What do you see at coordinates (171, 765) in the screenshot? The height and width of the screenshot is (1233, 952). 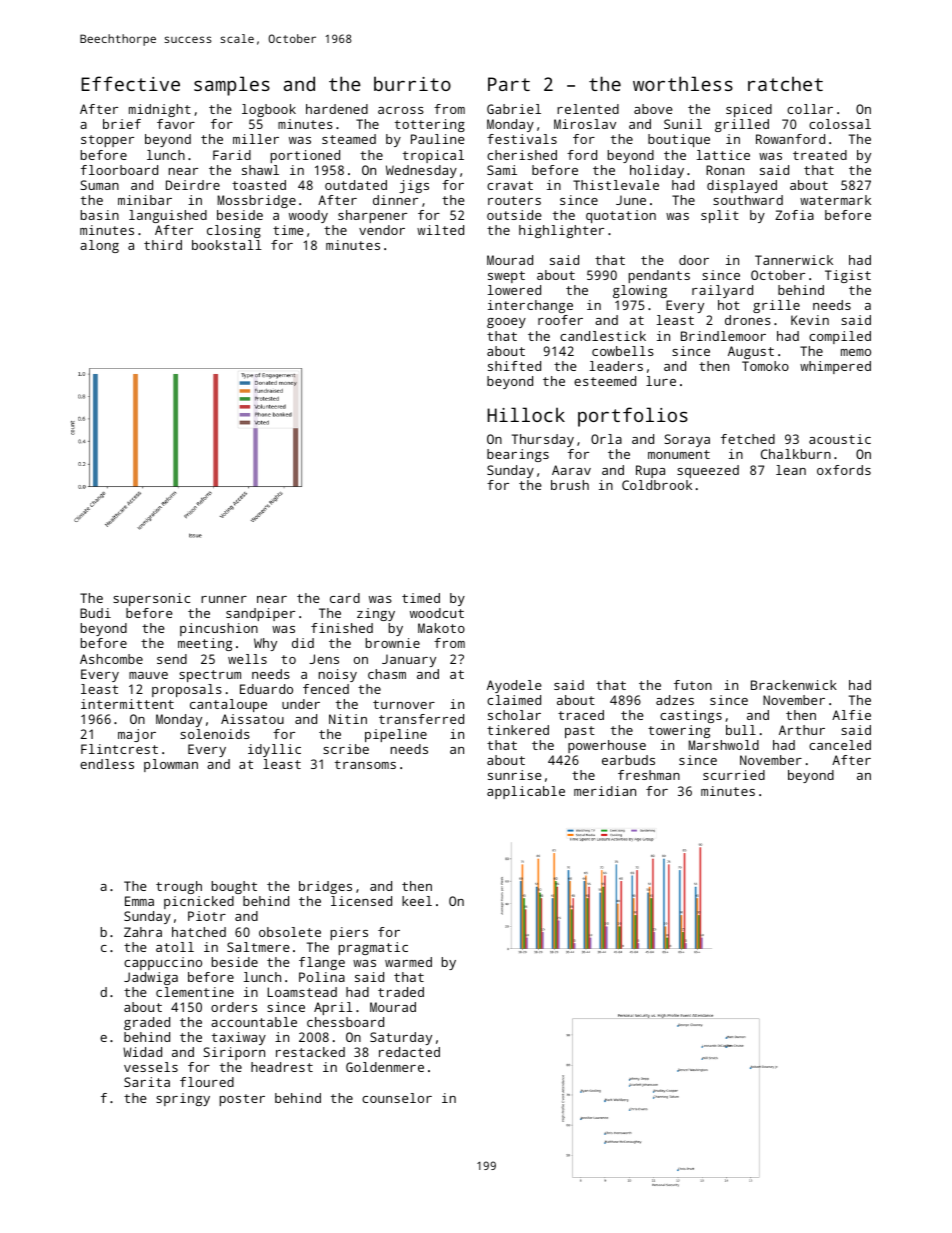 I see `plowman` at bounding box center [171, 765].
